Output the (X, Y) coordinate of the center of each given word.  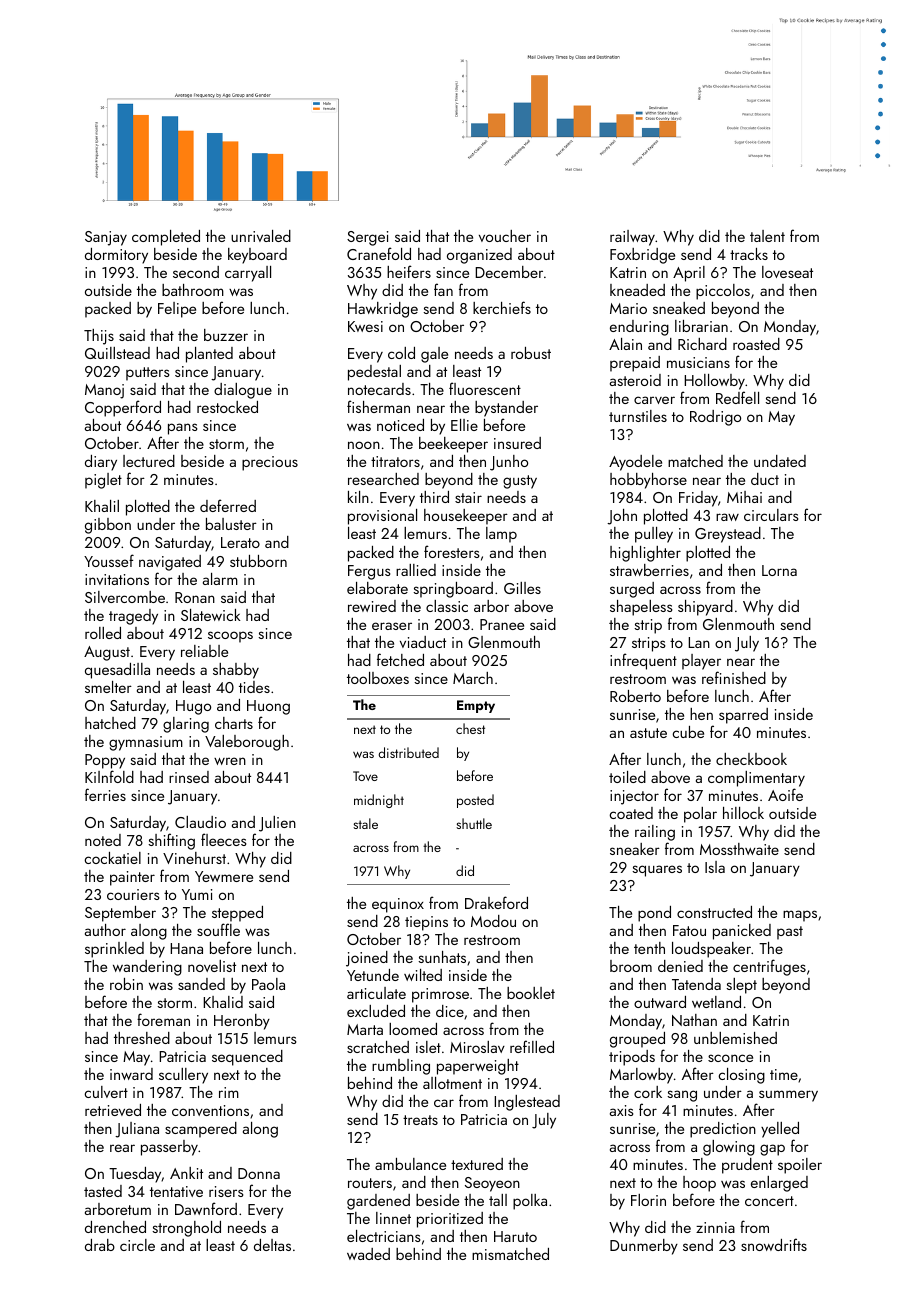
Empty (476, 706)
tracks (749, 254)
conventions (210, 1110)
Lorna (779, 570)
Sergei (367, 238)
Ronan (195, 597)
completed (166, 238)
